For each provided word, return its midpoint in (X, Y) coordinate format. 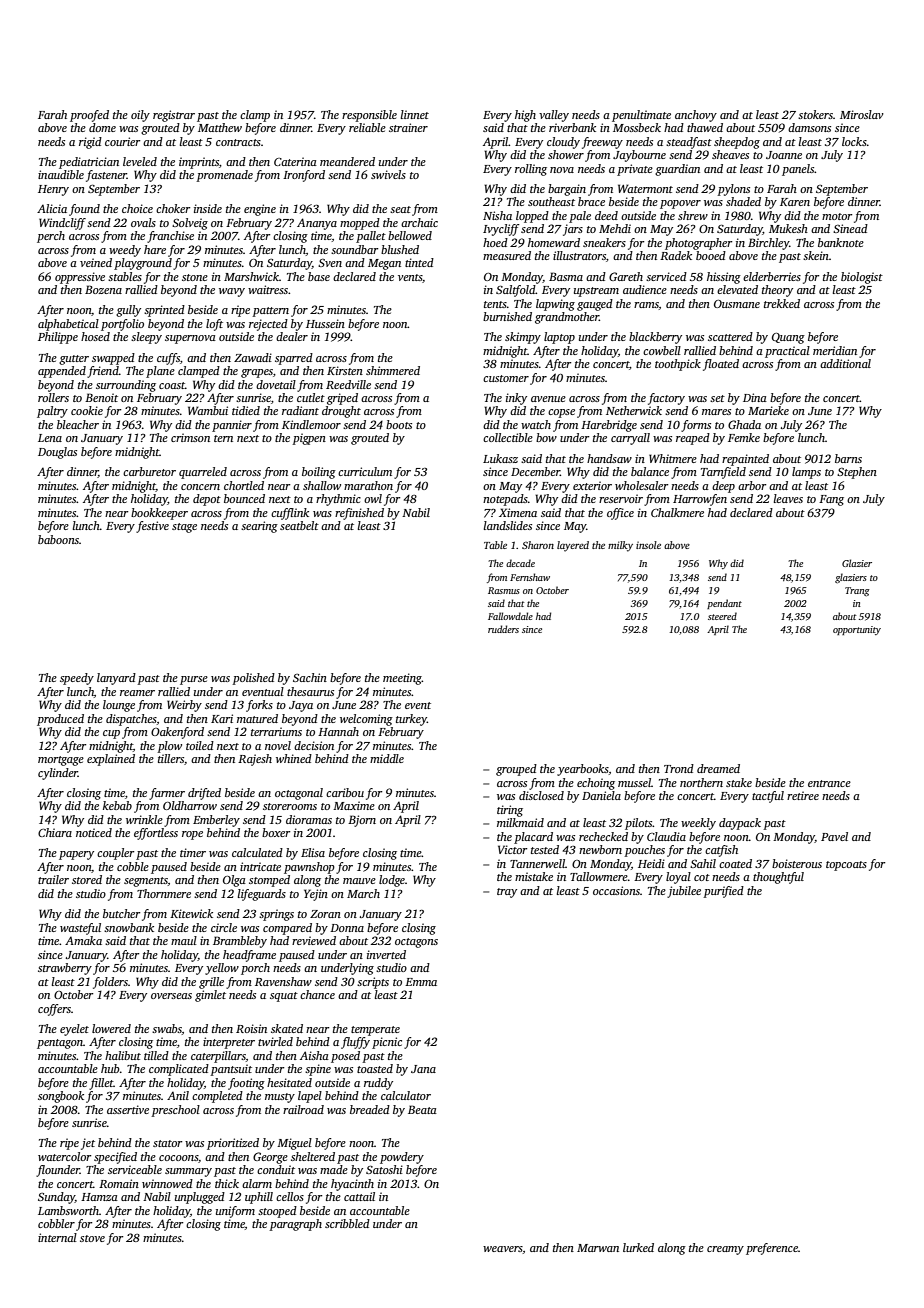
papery (76, 855)
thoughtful (778, 878)
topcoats (846, 866)
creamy (725, 1250)
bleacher (78, 424)
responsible (369, 116)
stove (92, 1238)
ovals (143, 222)
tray (507, 893)
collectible (508, 437)
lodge (392, 881)
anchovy (696, 116)
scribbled (347, 1223)
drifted (204, 794)
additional (845, 363)
